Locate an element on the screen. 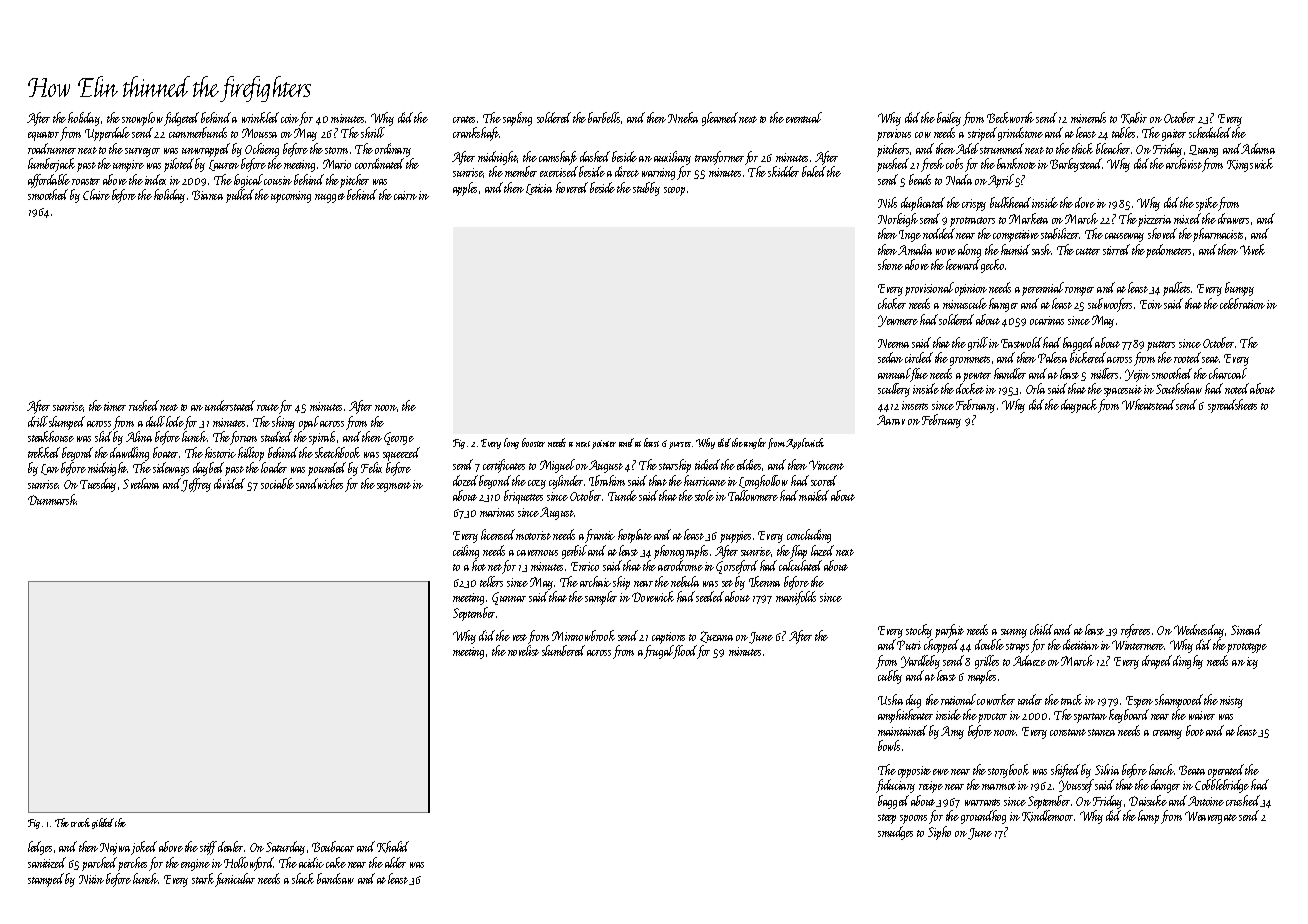 This screenshot has height=924, width=1308. scheduled is located at coordinates (1210, 132).
